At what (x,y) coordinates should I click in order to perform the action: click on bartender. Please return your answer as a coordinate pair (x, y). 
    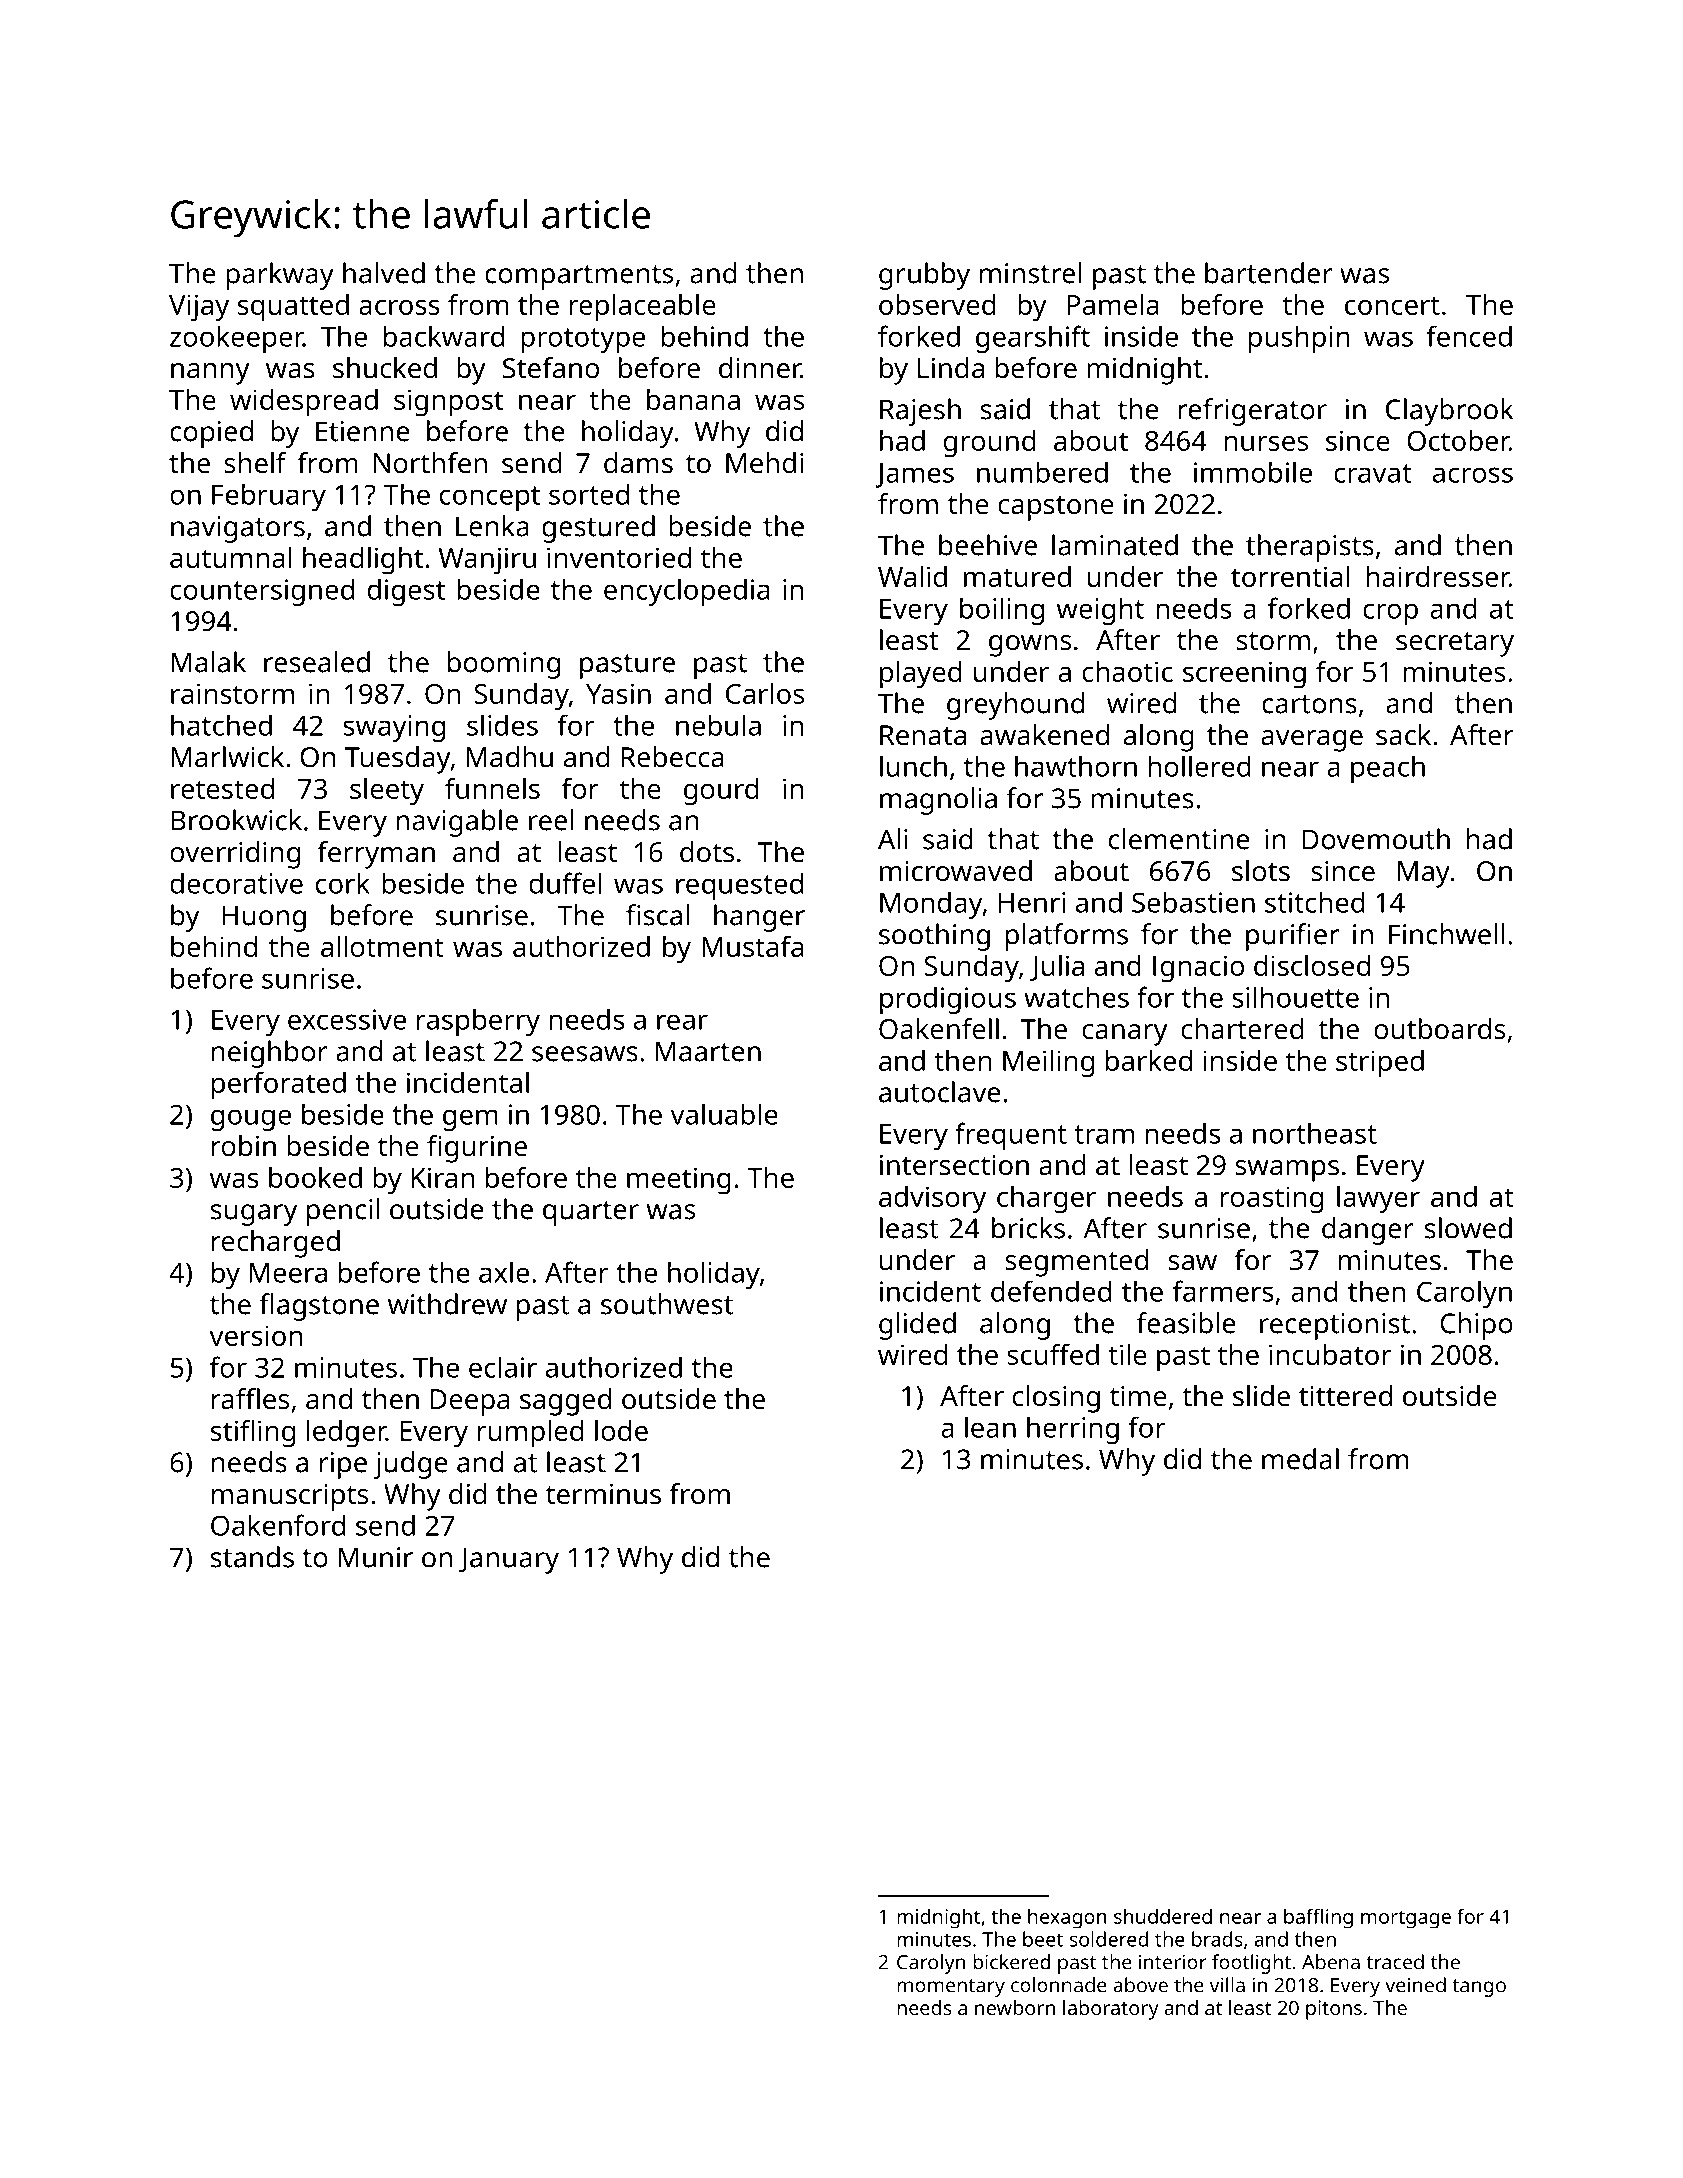
    Looking at the image, I should click on (1269, 273).
